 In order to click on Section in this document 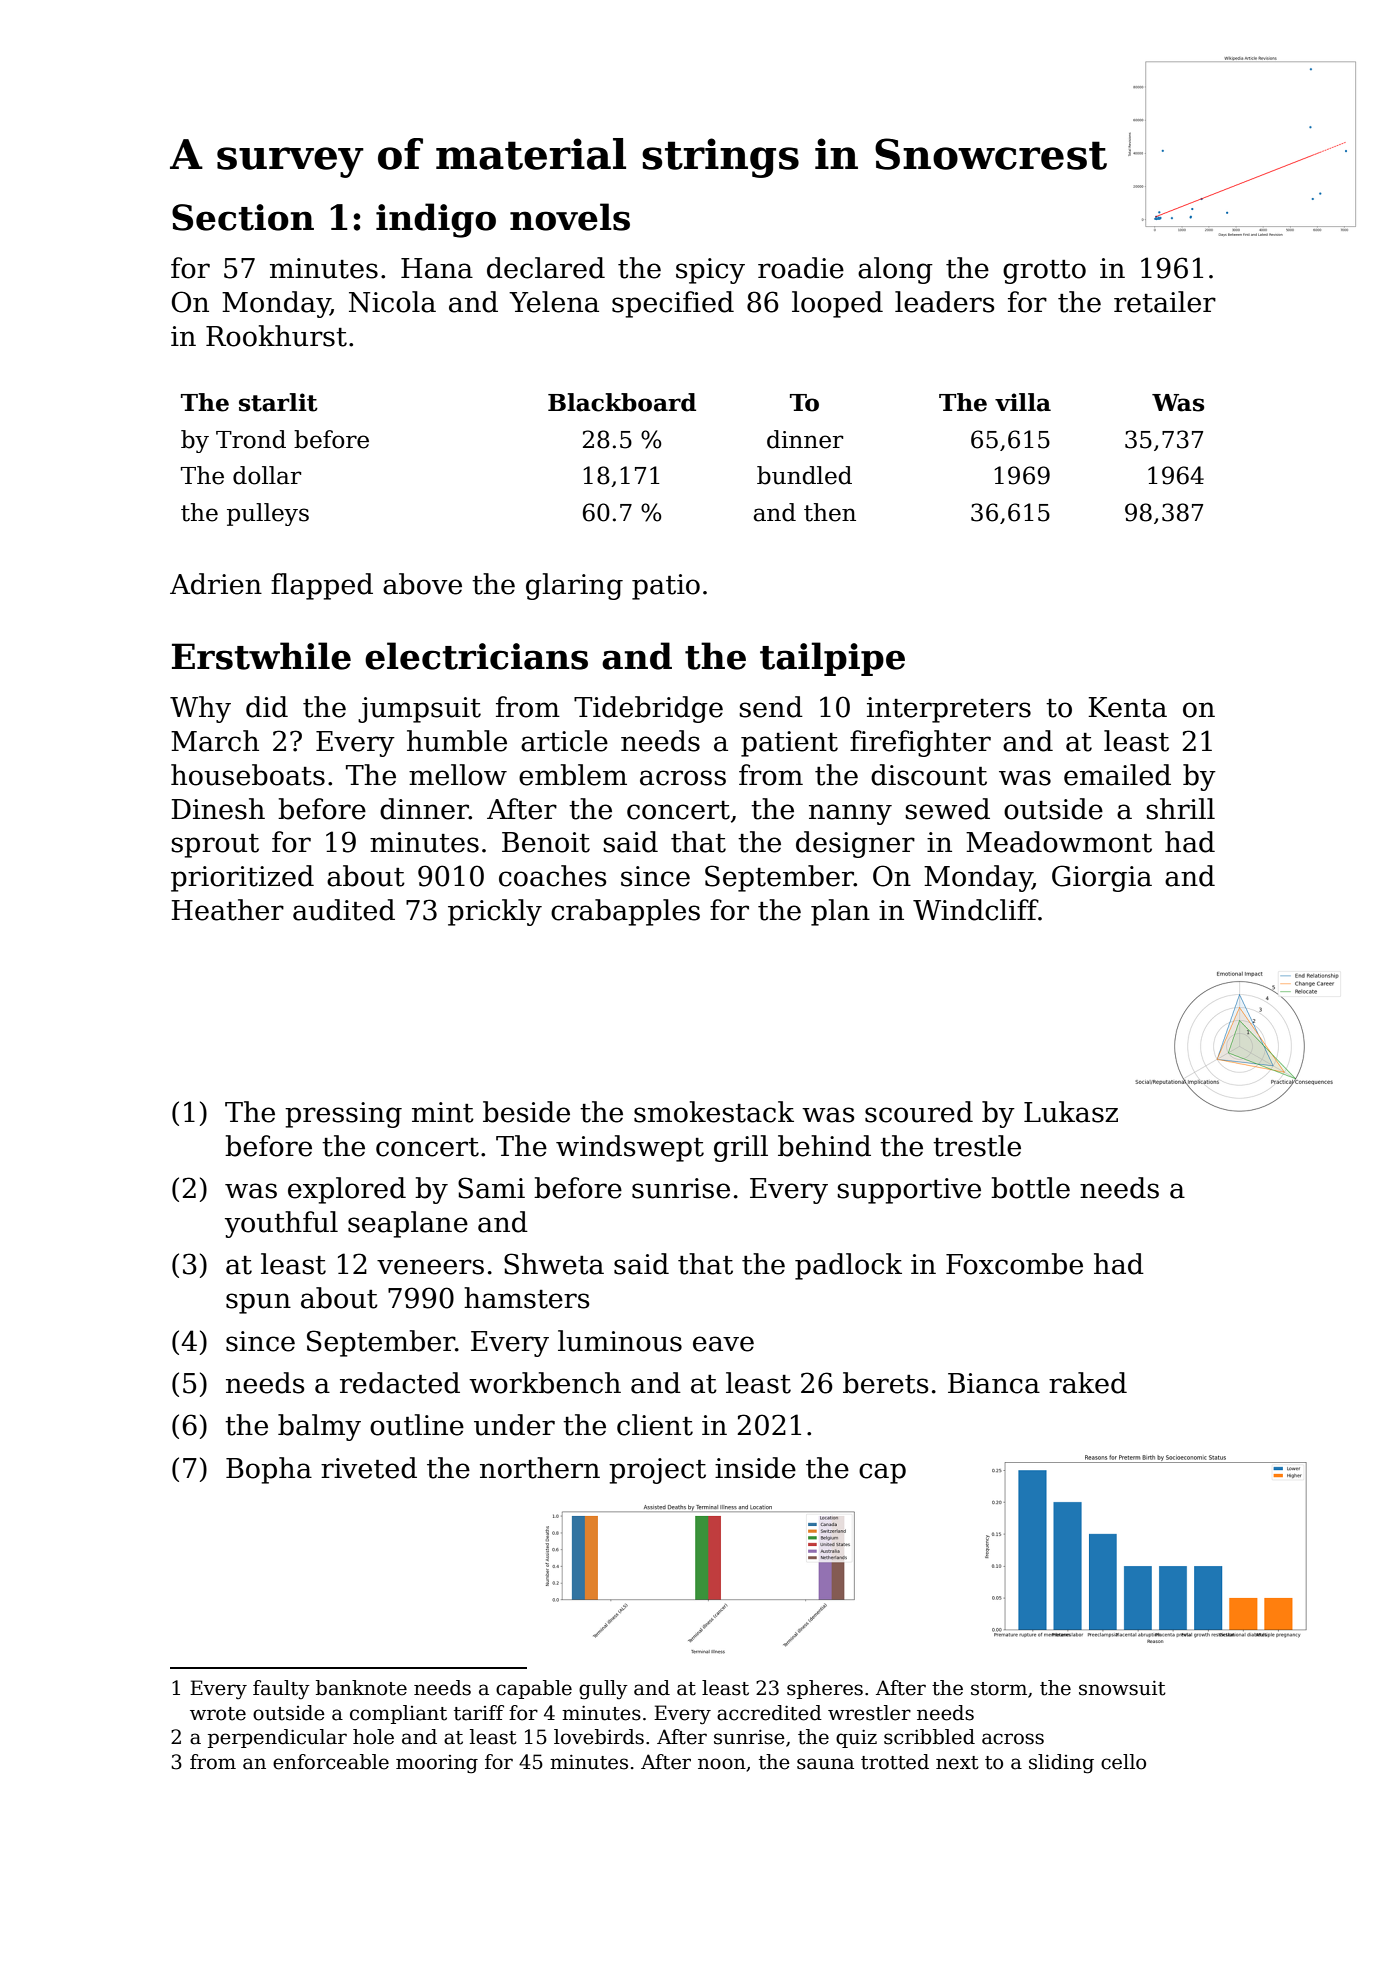, I will do `click(243, 217)`.
